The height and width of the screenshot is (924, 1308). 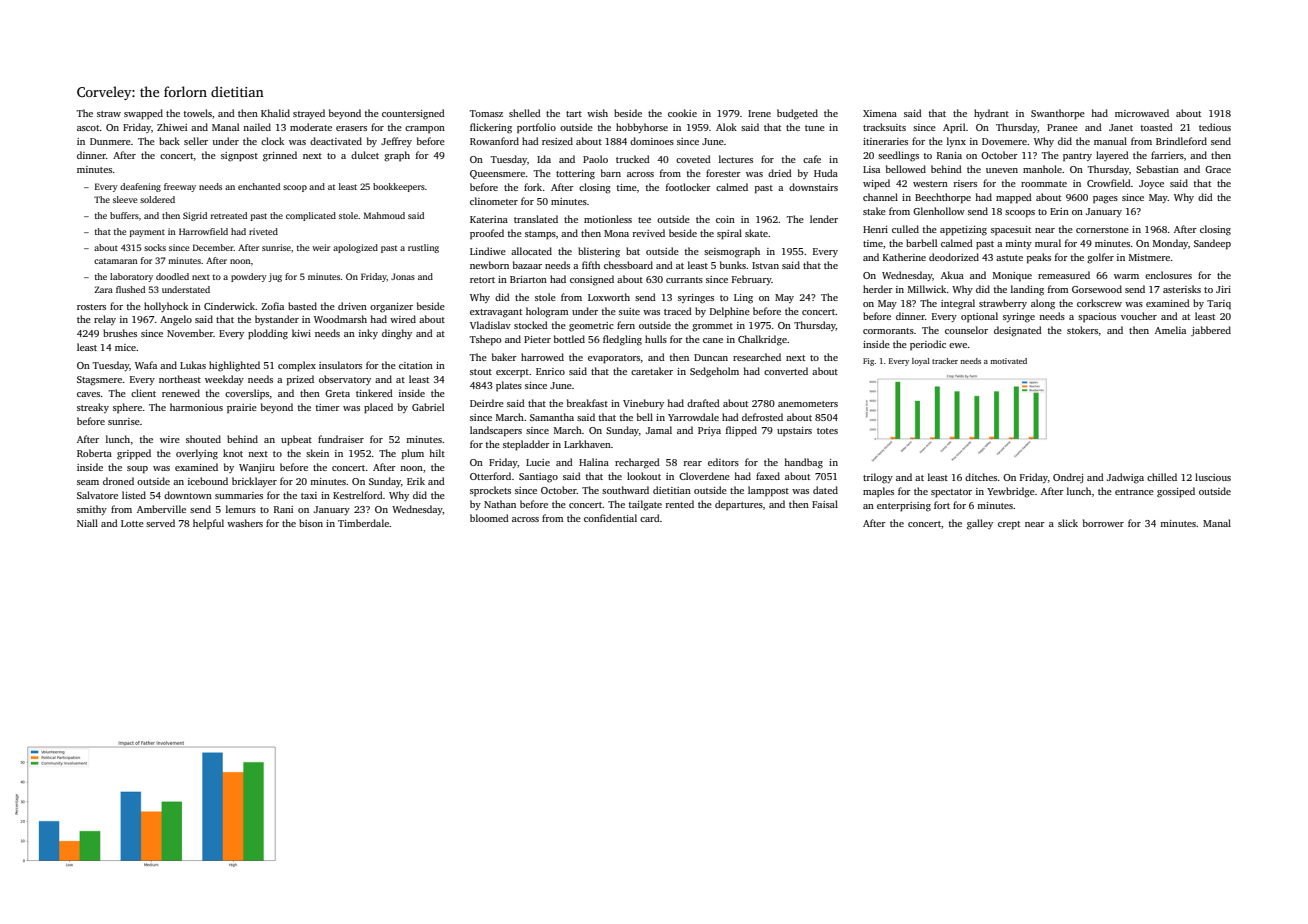 What do you see at coordinates (1008, 361) in the screenshot?
I see `motivated` at bounding box center [1008, 361].
